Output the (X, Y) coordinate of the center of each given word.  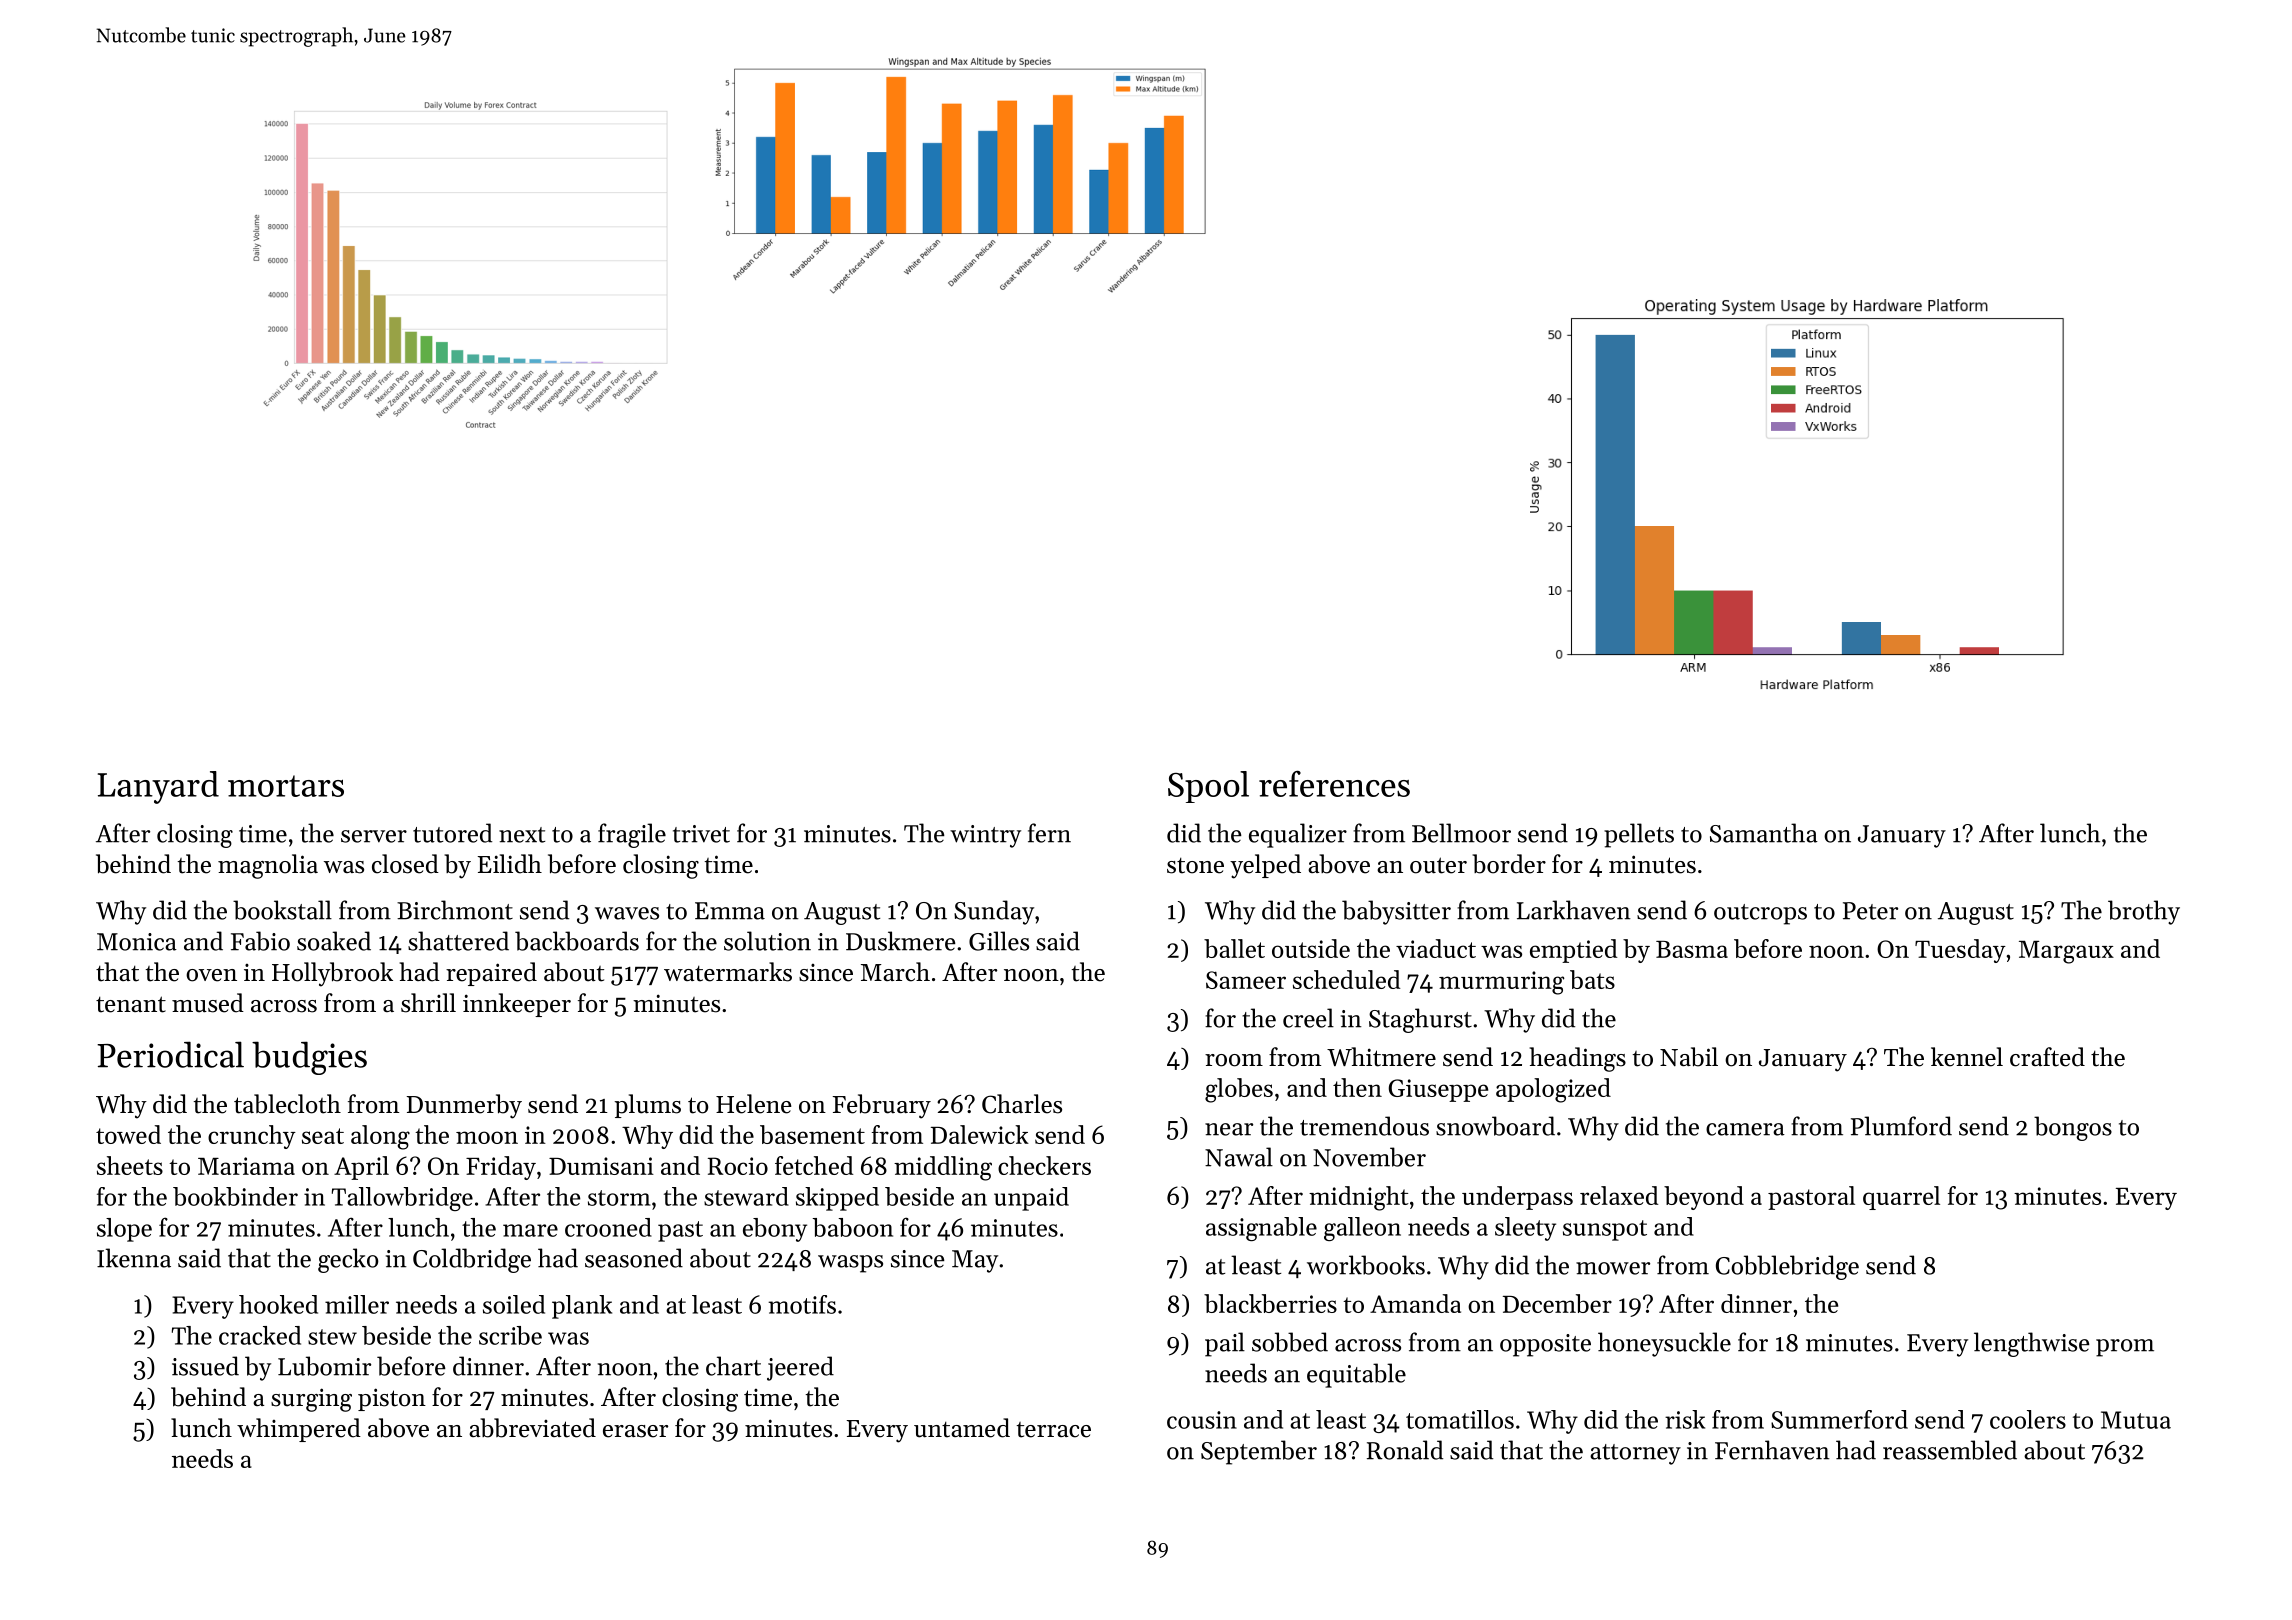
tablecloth (287, 1104)
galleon (1362, 1229)
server (374, 836)
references (1334, 784)
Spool (1208, 787)
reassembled (1950, 1450)
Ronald (1405, 1450)
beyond (1704, 1198)
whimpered (299, 1430)
